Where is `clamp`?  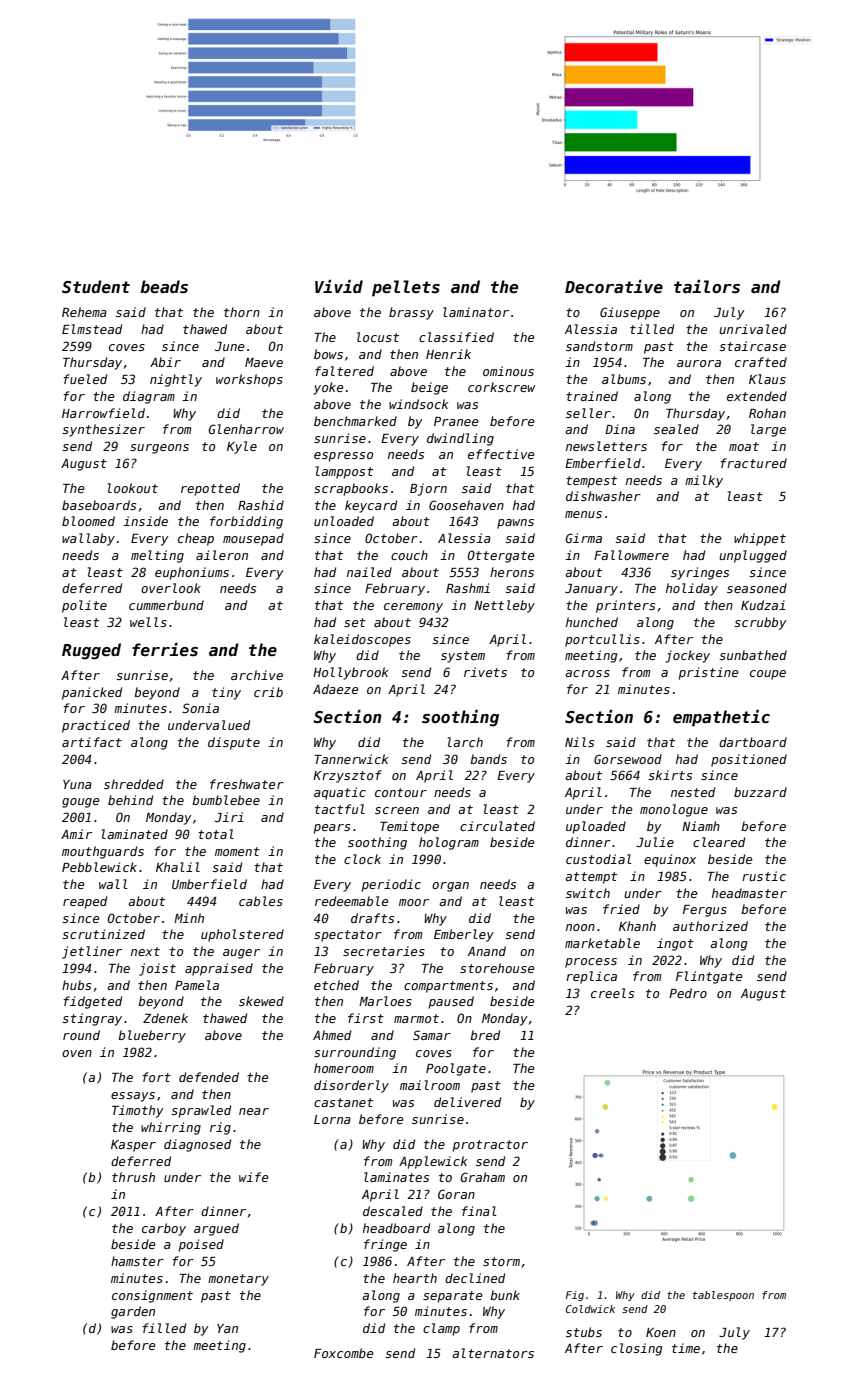
clamp is located at coordinates (441, 1329).
